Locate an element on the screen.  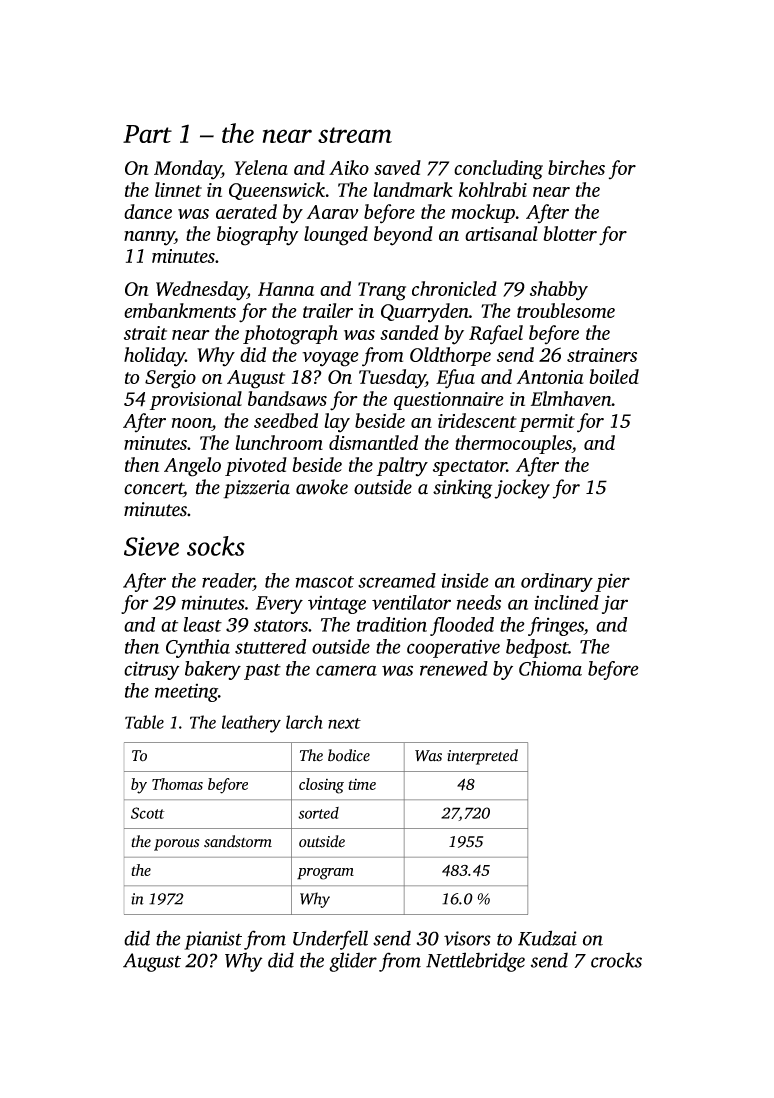
stators is located at coordinates (281, 626).
